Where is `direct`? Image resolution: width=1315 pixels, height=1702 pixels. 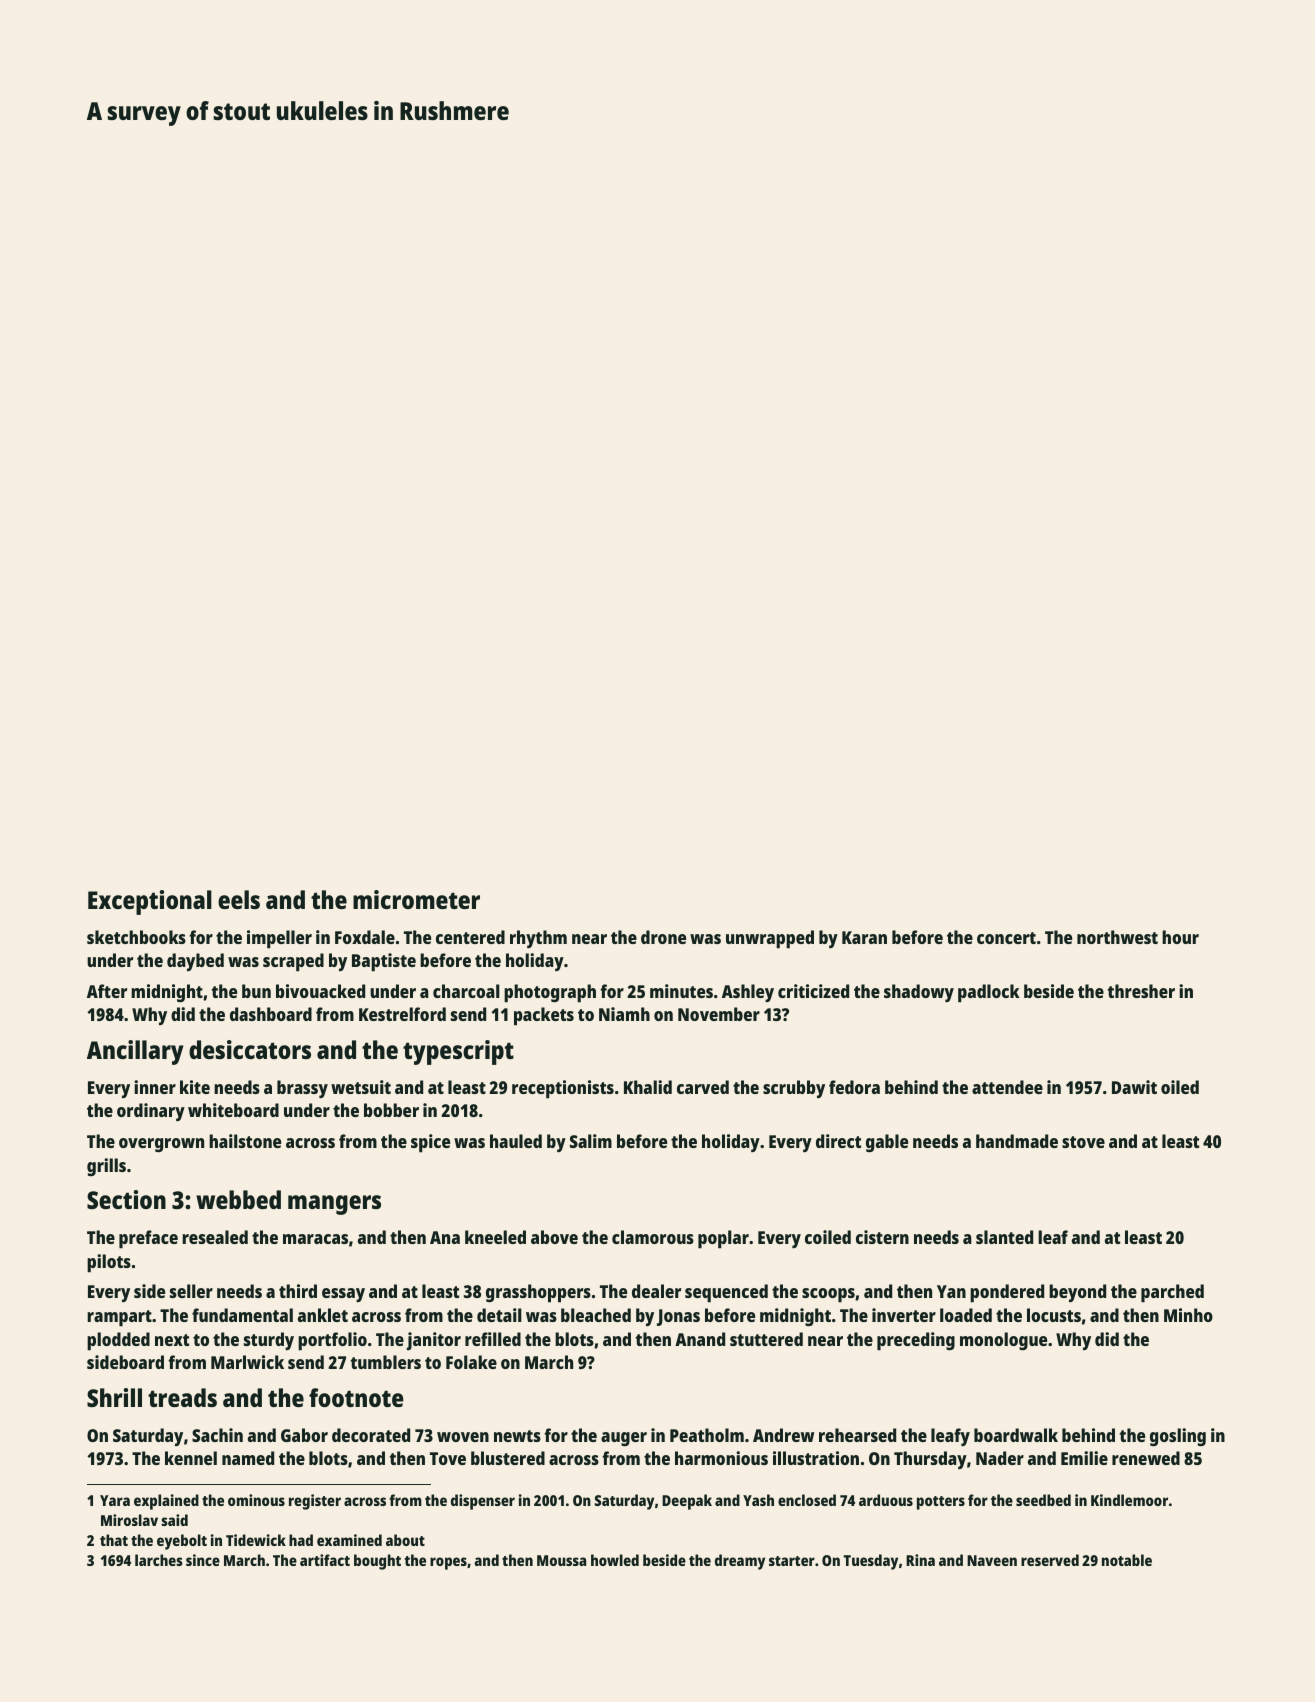 direct is located at coordinates (838, 1141).
